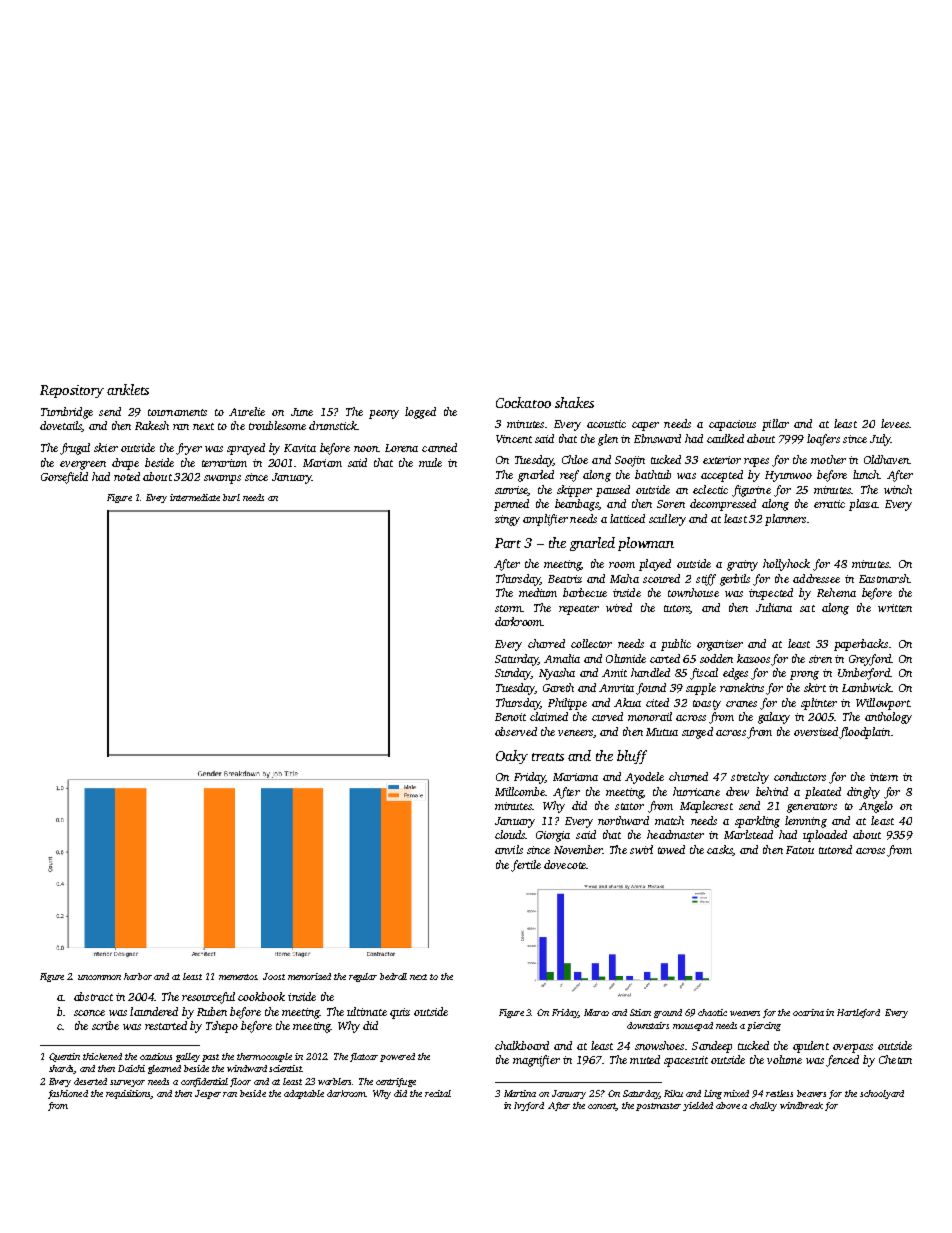  What do you see at coordinates (224, 463) in the screenshot?
I see `terrarium` at bounding box center [224, 463].
